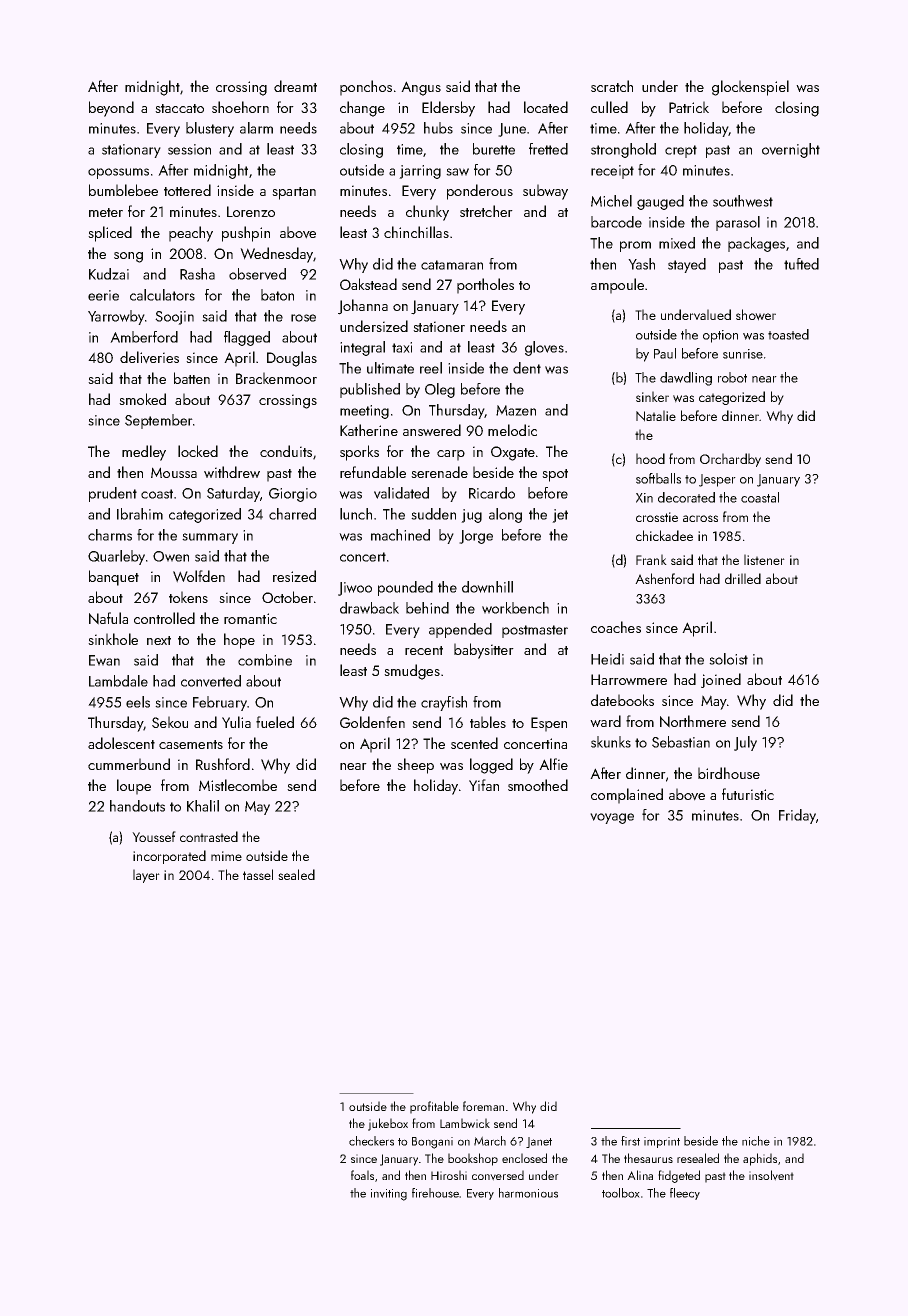 The width and height of the screenshot is (908, 1316). Describe the element at coordinates (750, 88) in the screenshot. I see `glockenspiel` at that location.
